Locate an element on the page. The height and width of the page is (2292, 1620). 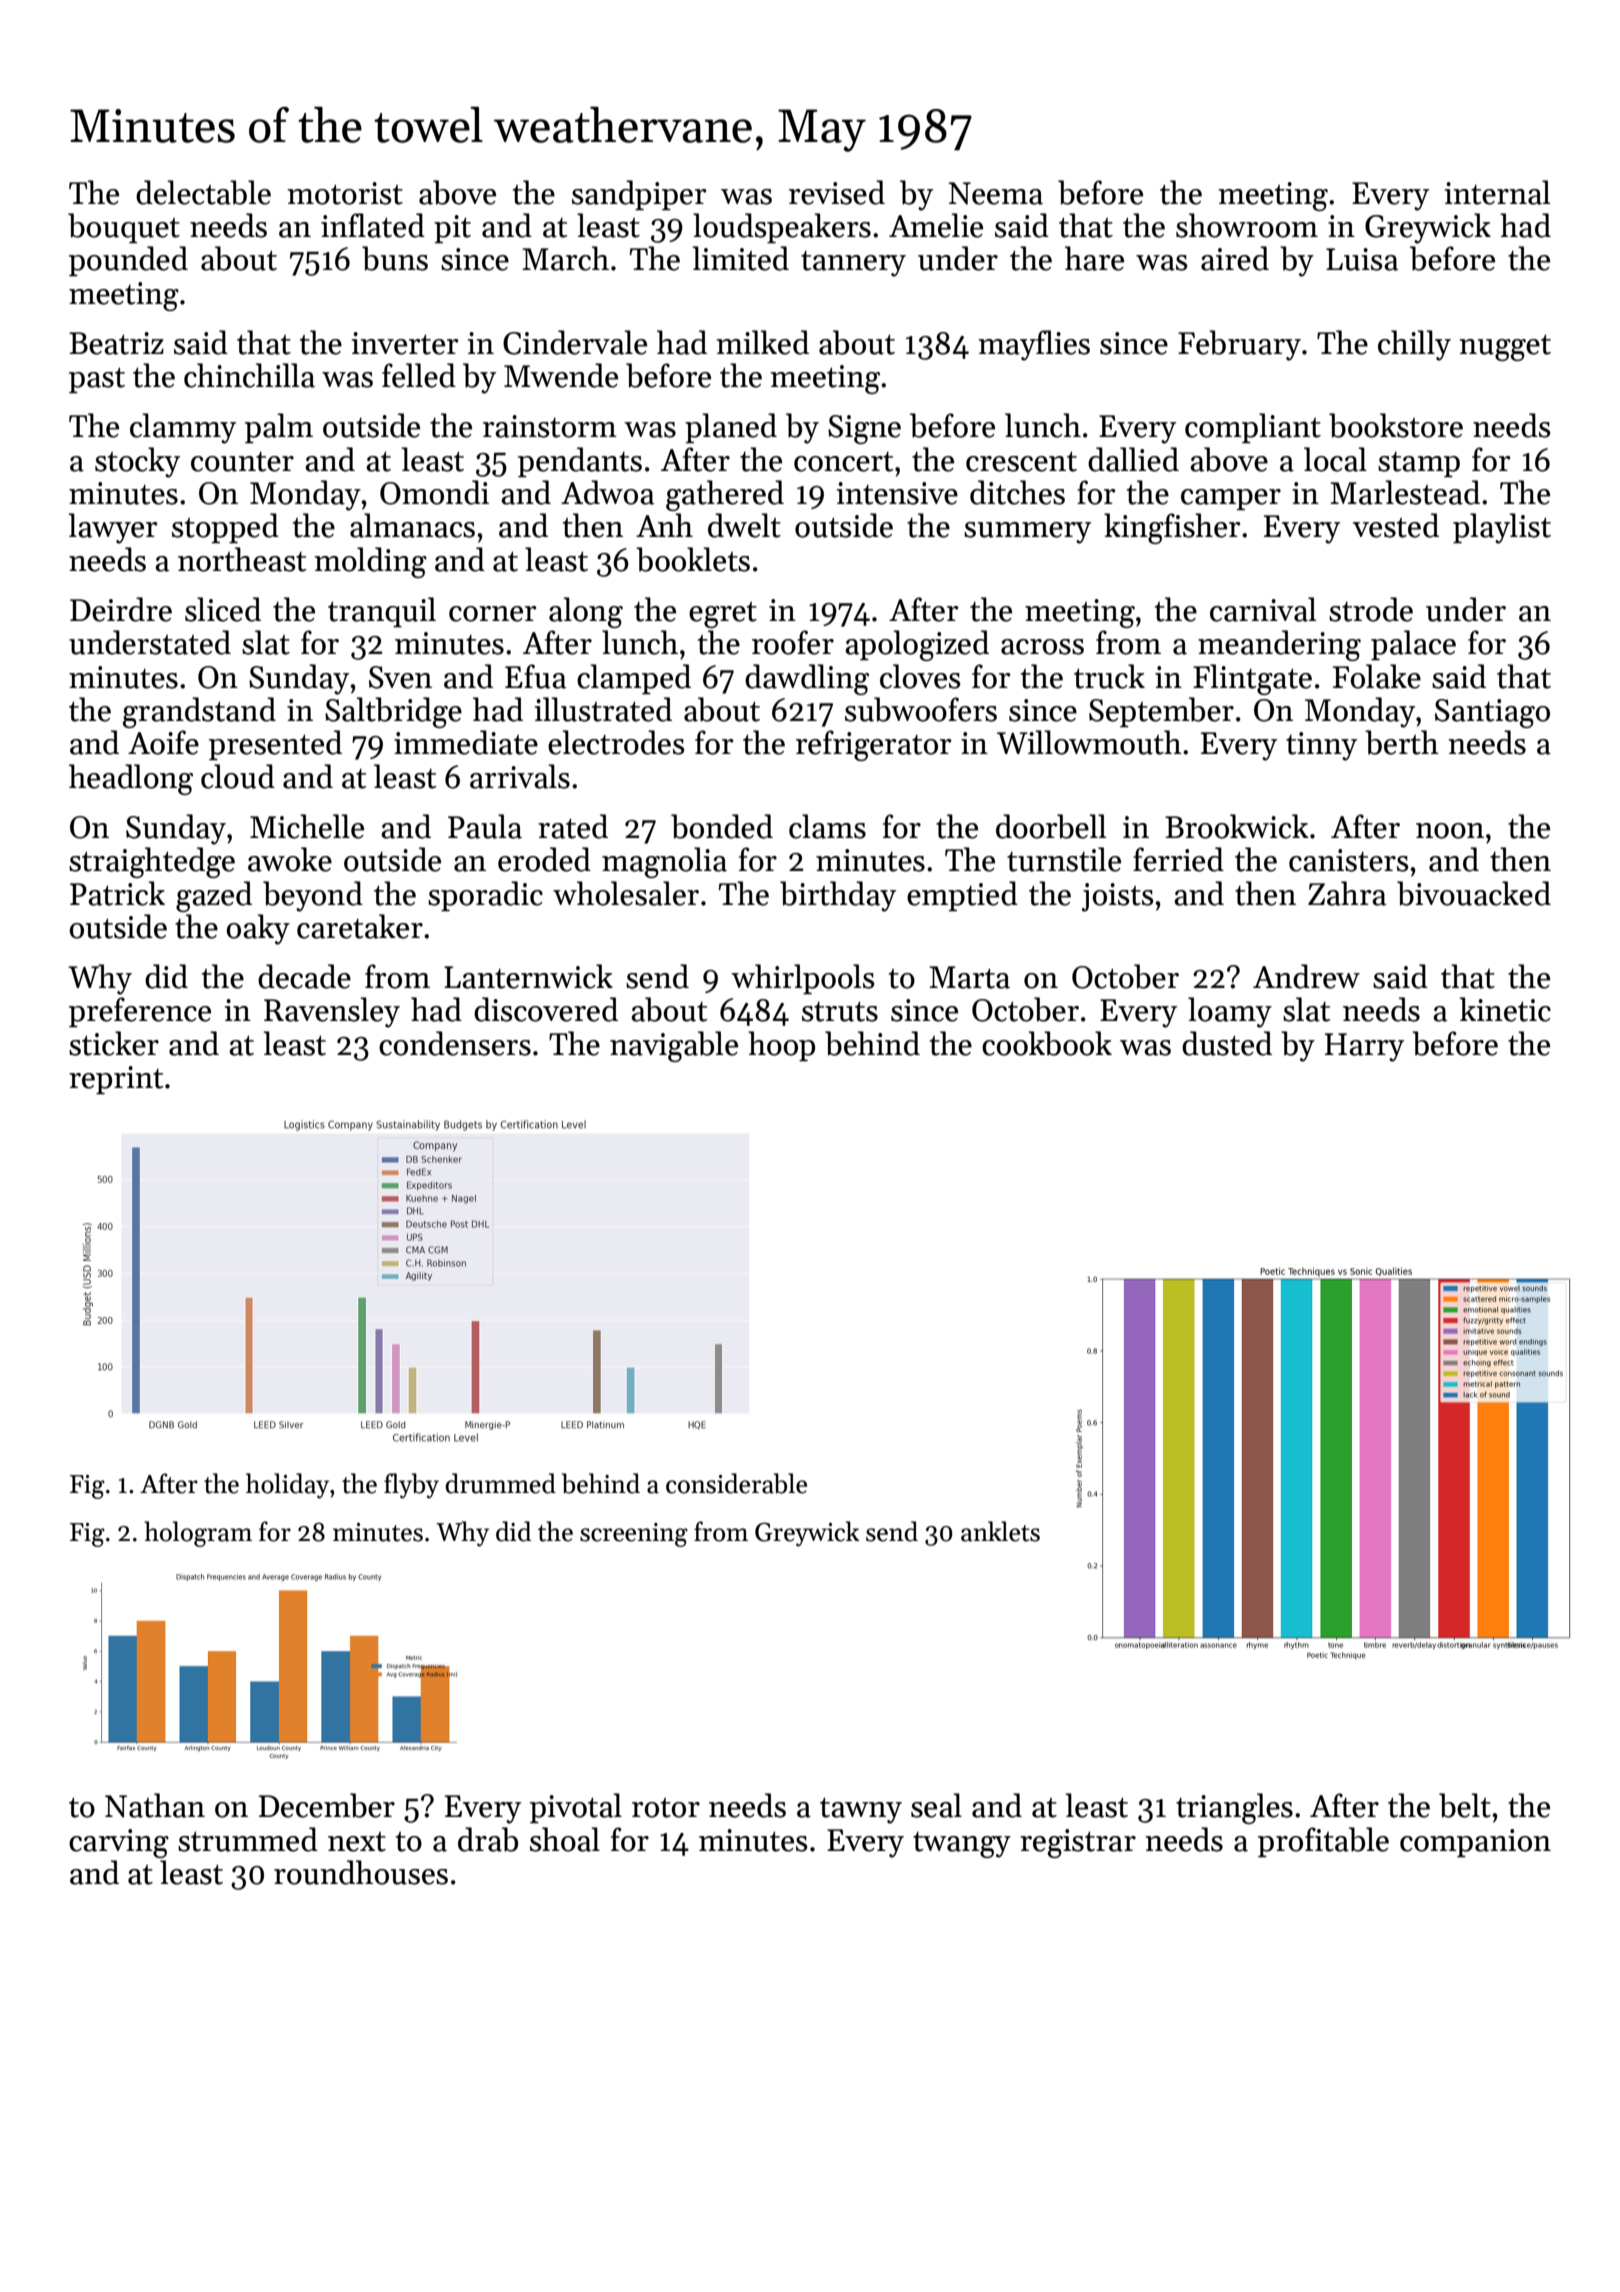
carving is located at coordinates (119, 1843).
